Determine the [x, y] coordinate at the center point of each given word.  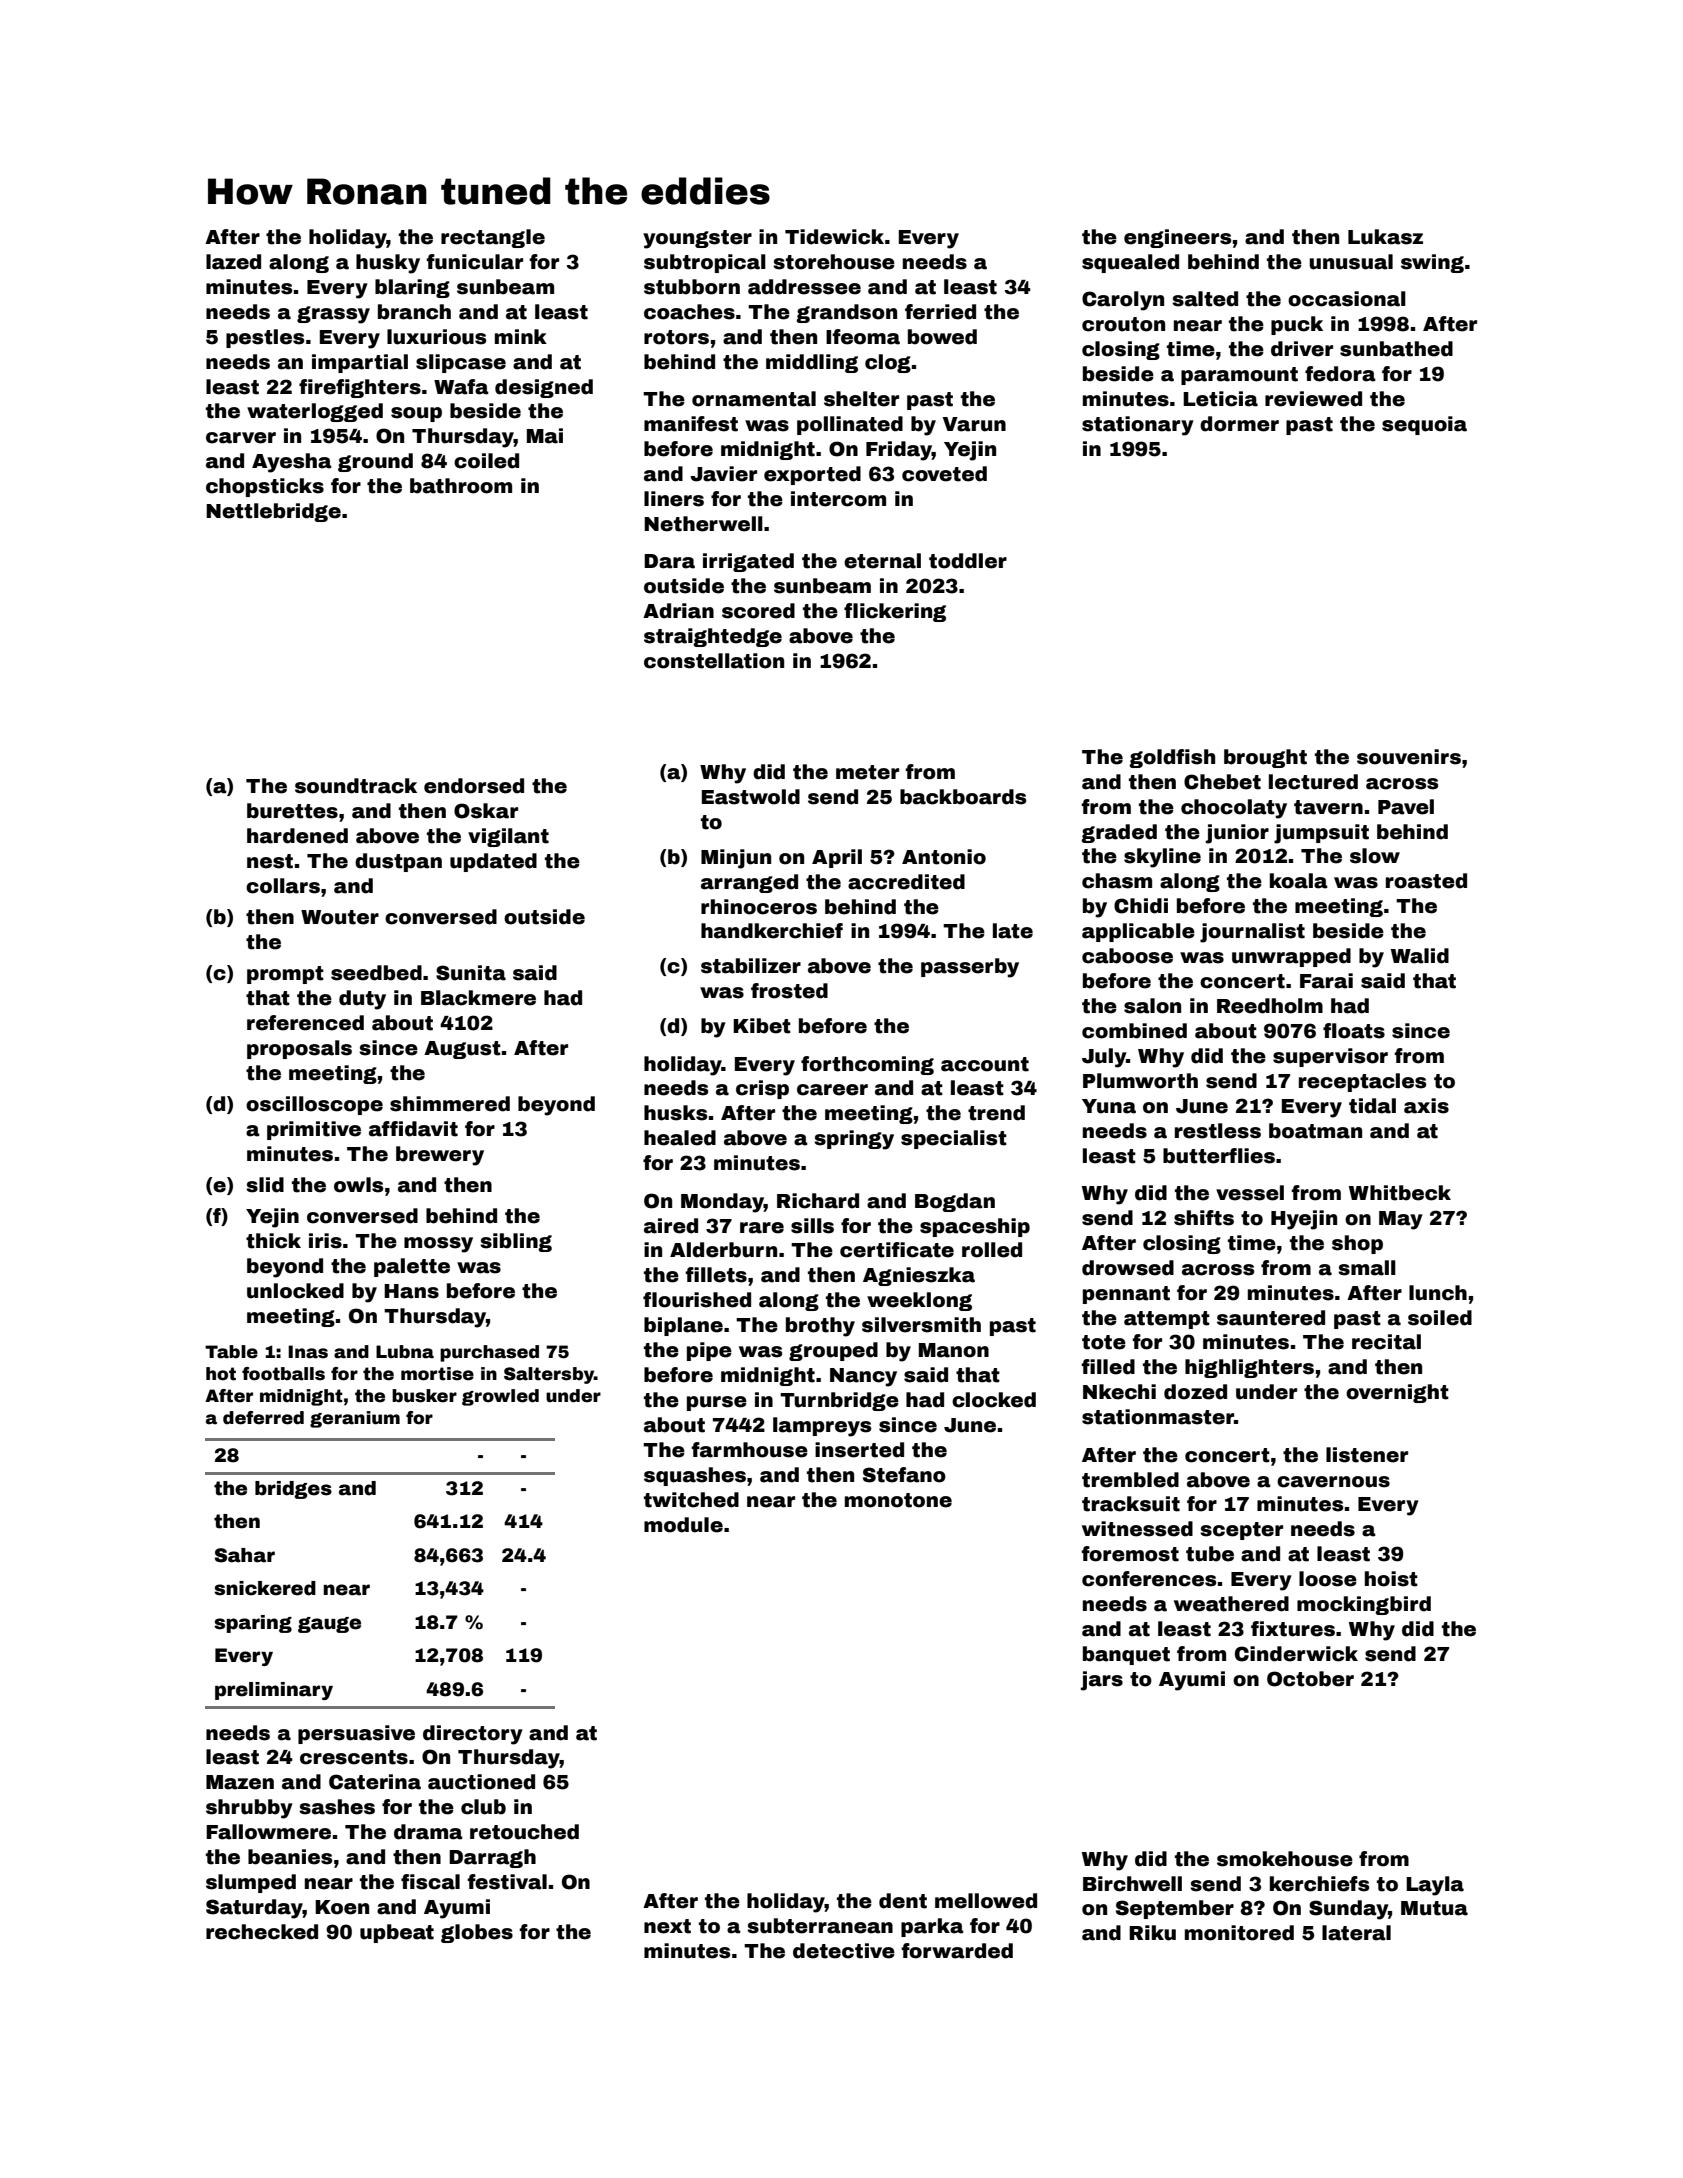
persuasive [356, 1734]
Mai [545, 436]
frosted [789, 991]
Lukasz [1385, 237]
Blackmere [478, 998]
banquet [1126, 1655]
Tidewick [834, 237]
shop [1357, 1244]
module [683, 1525]
